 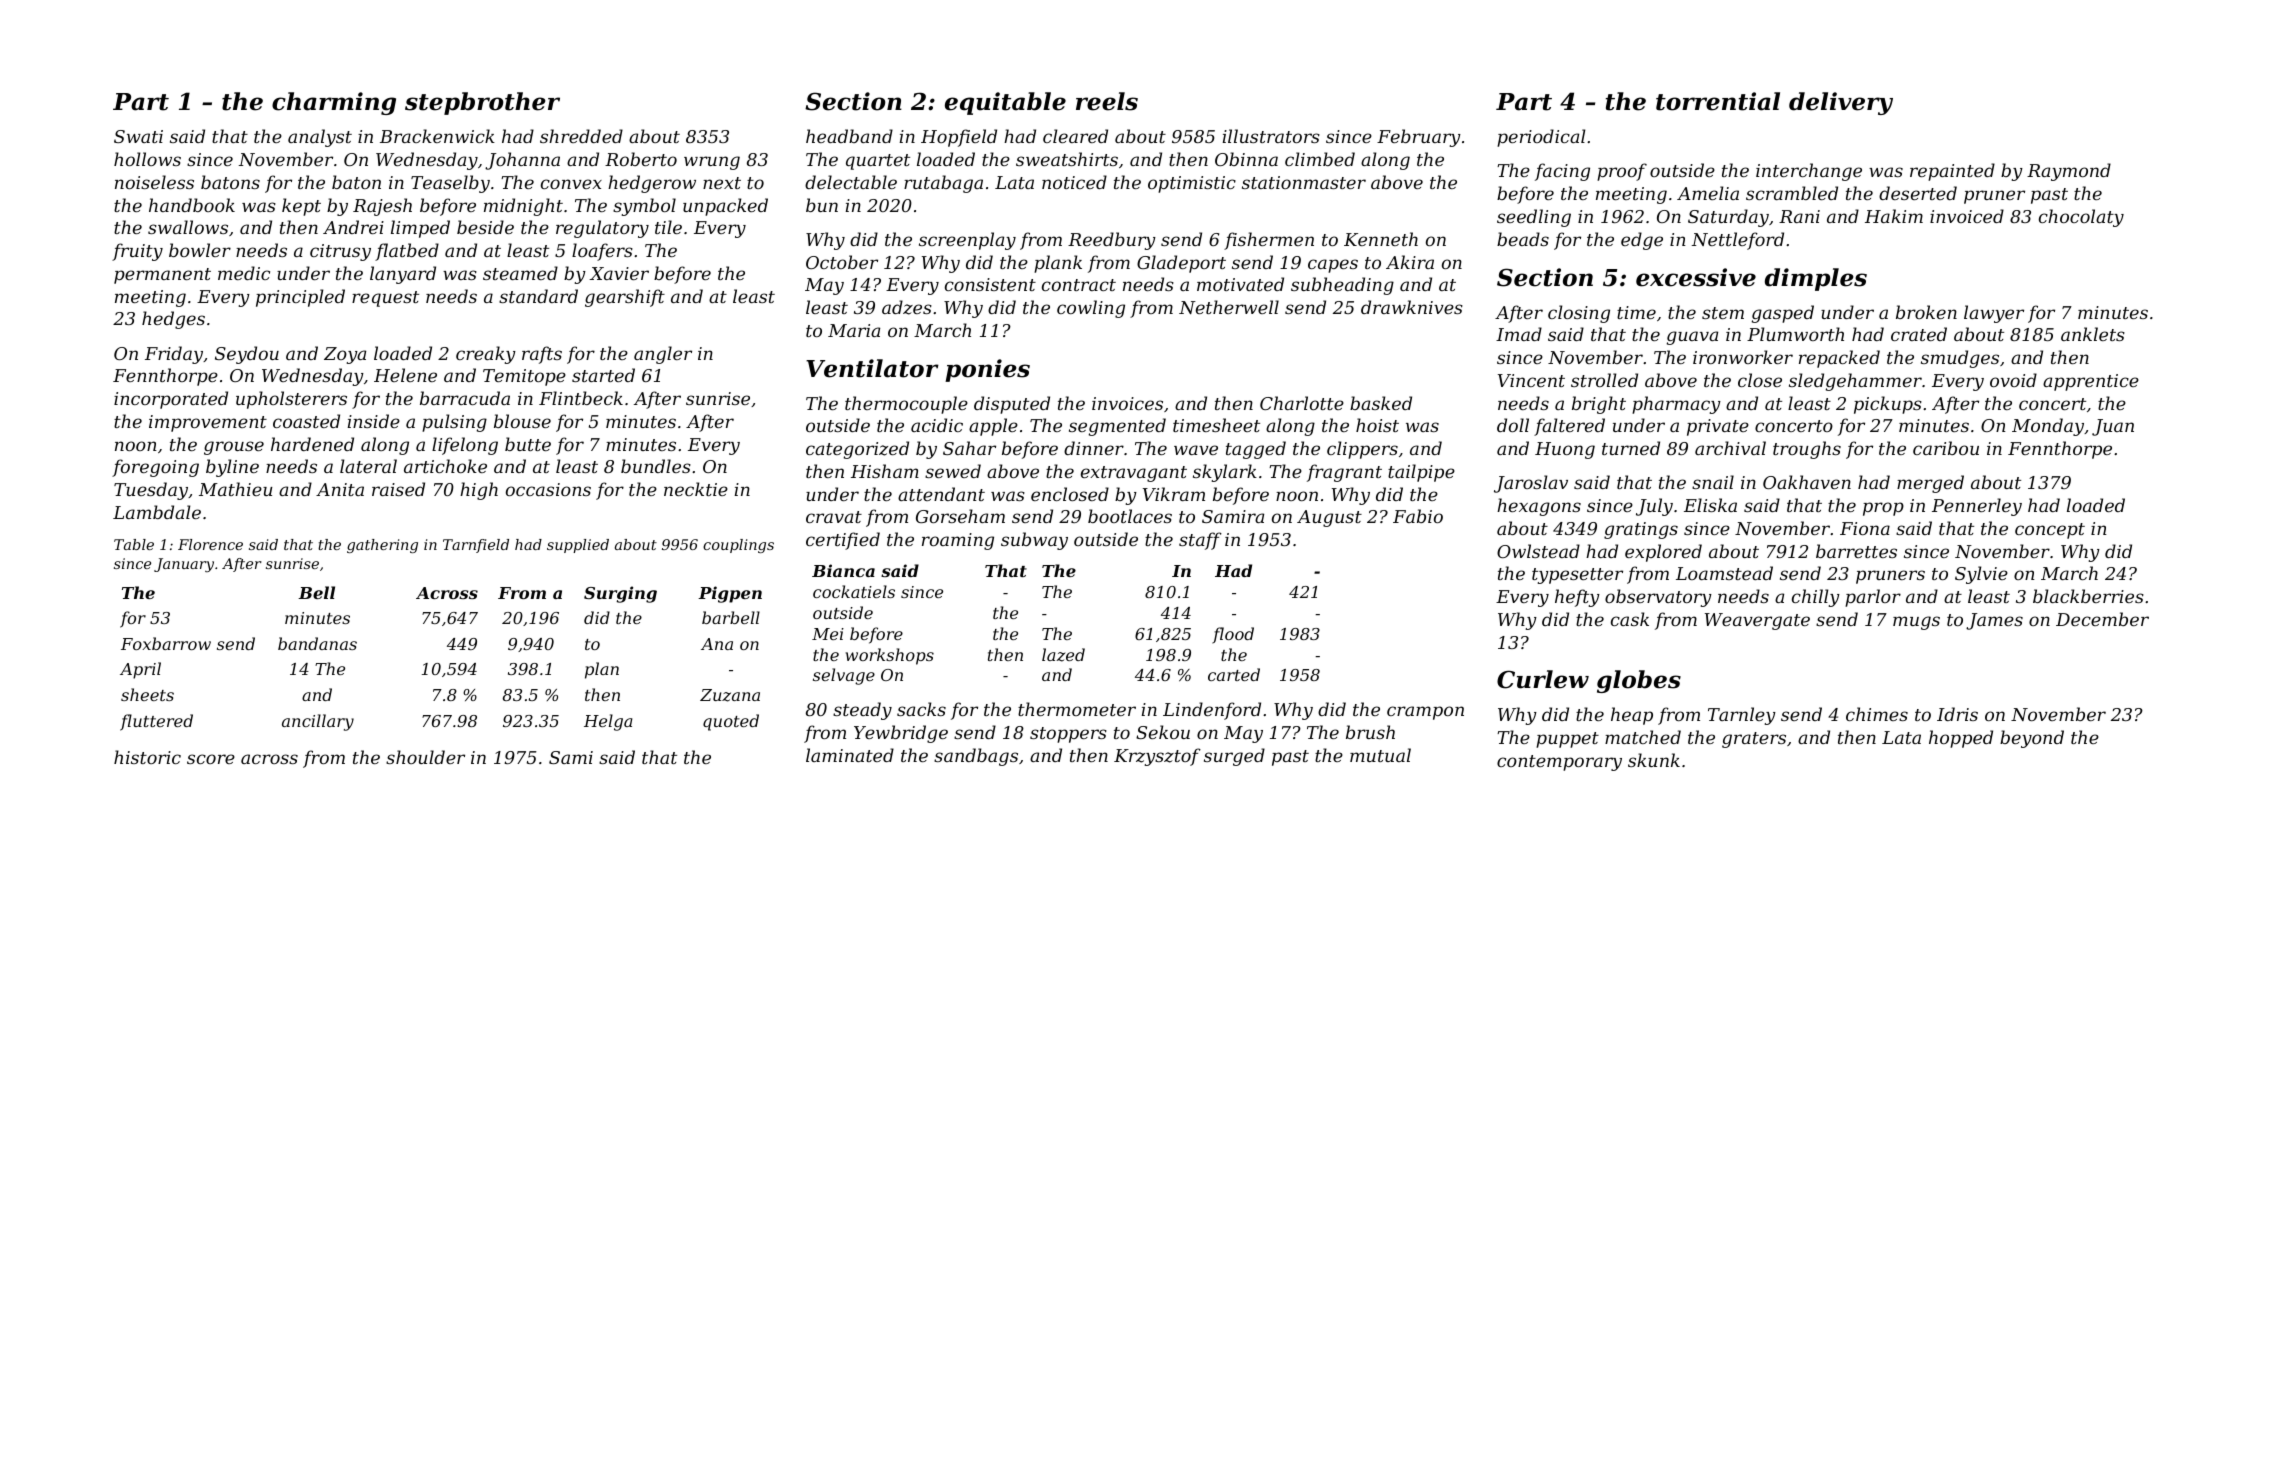 I want to click on Gladeport, so click(x=1181, y=264).
